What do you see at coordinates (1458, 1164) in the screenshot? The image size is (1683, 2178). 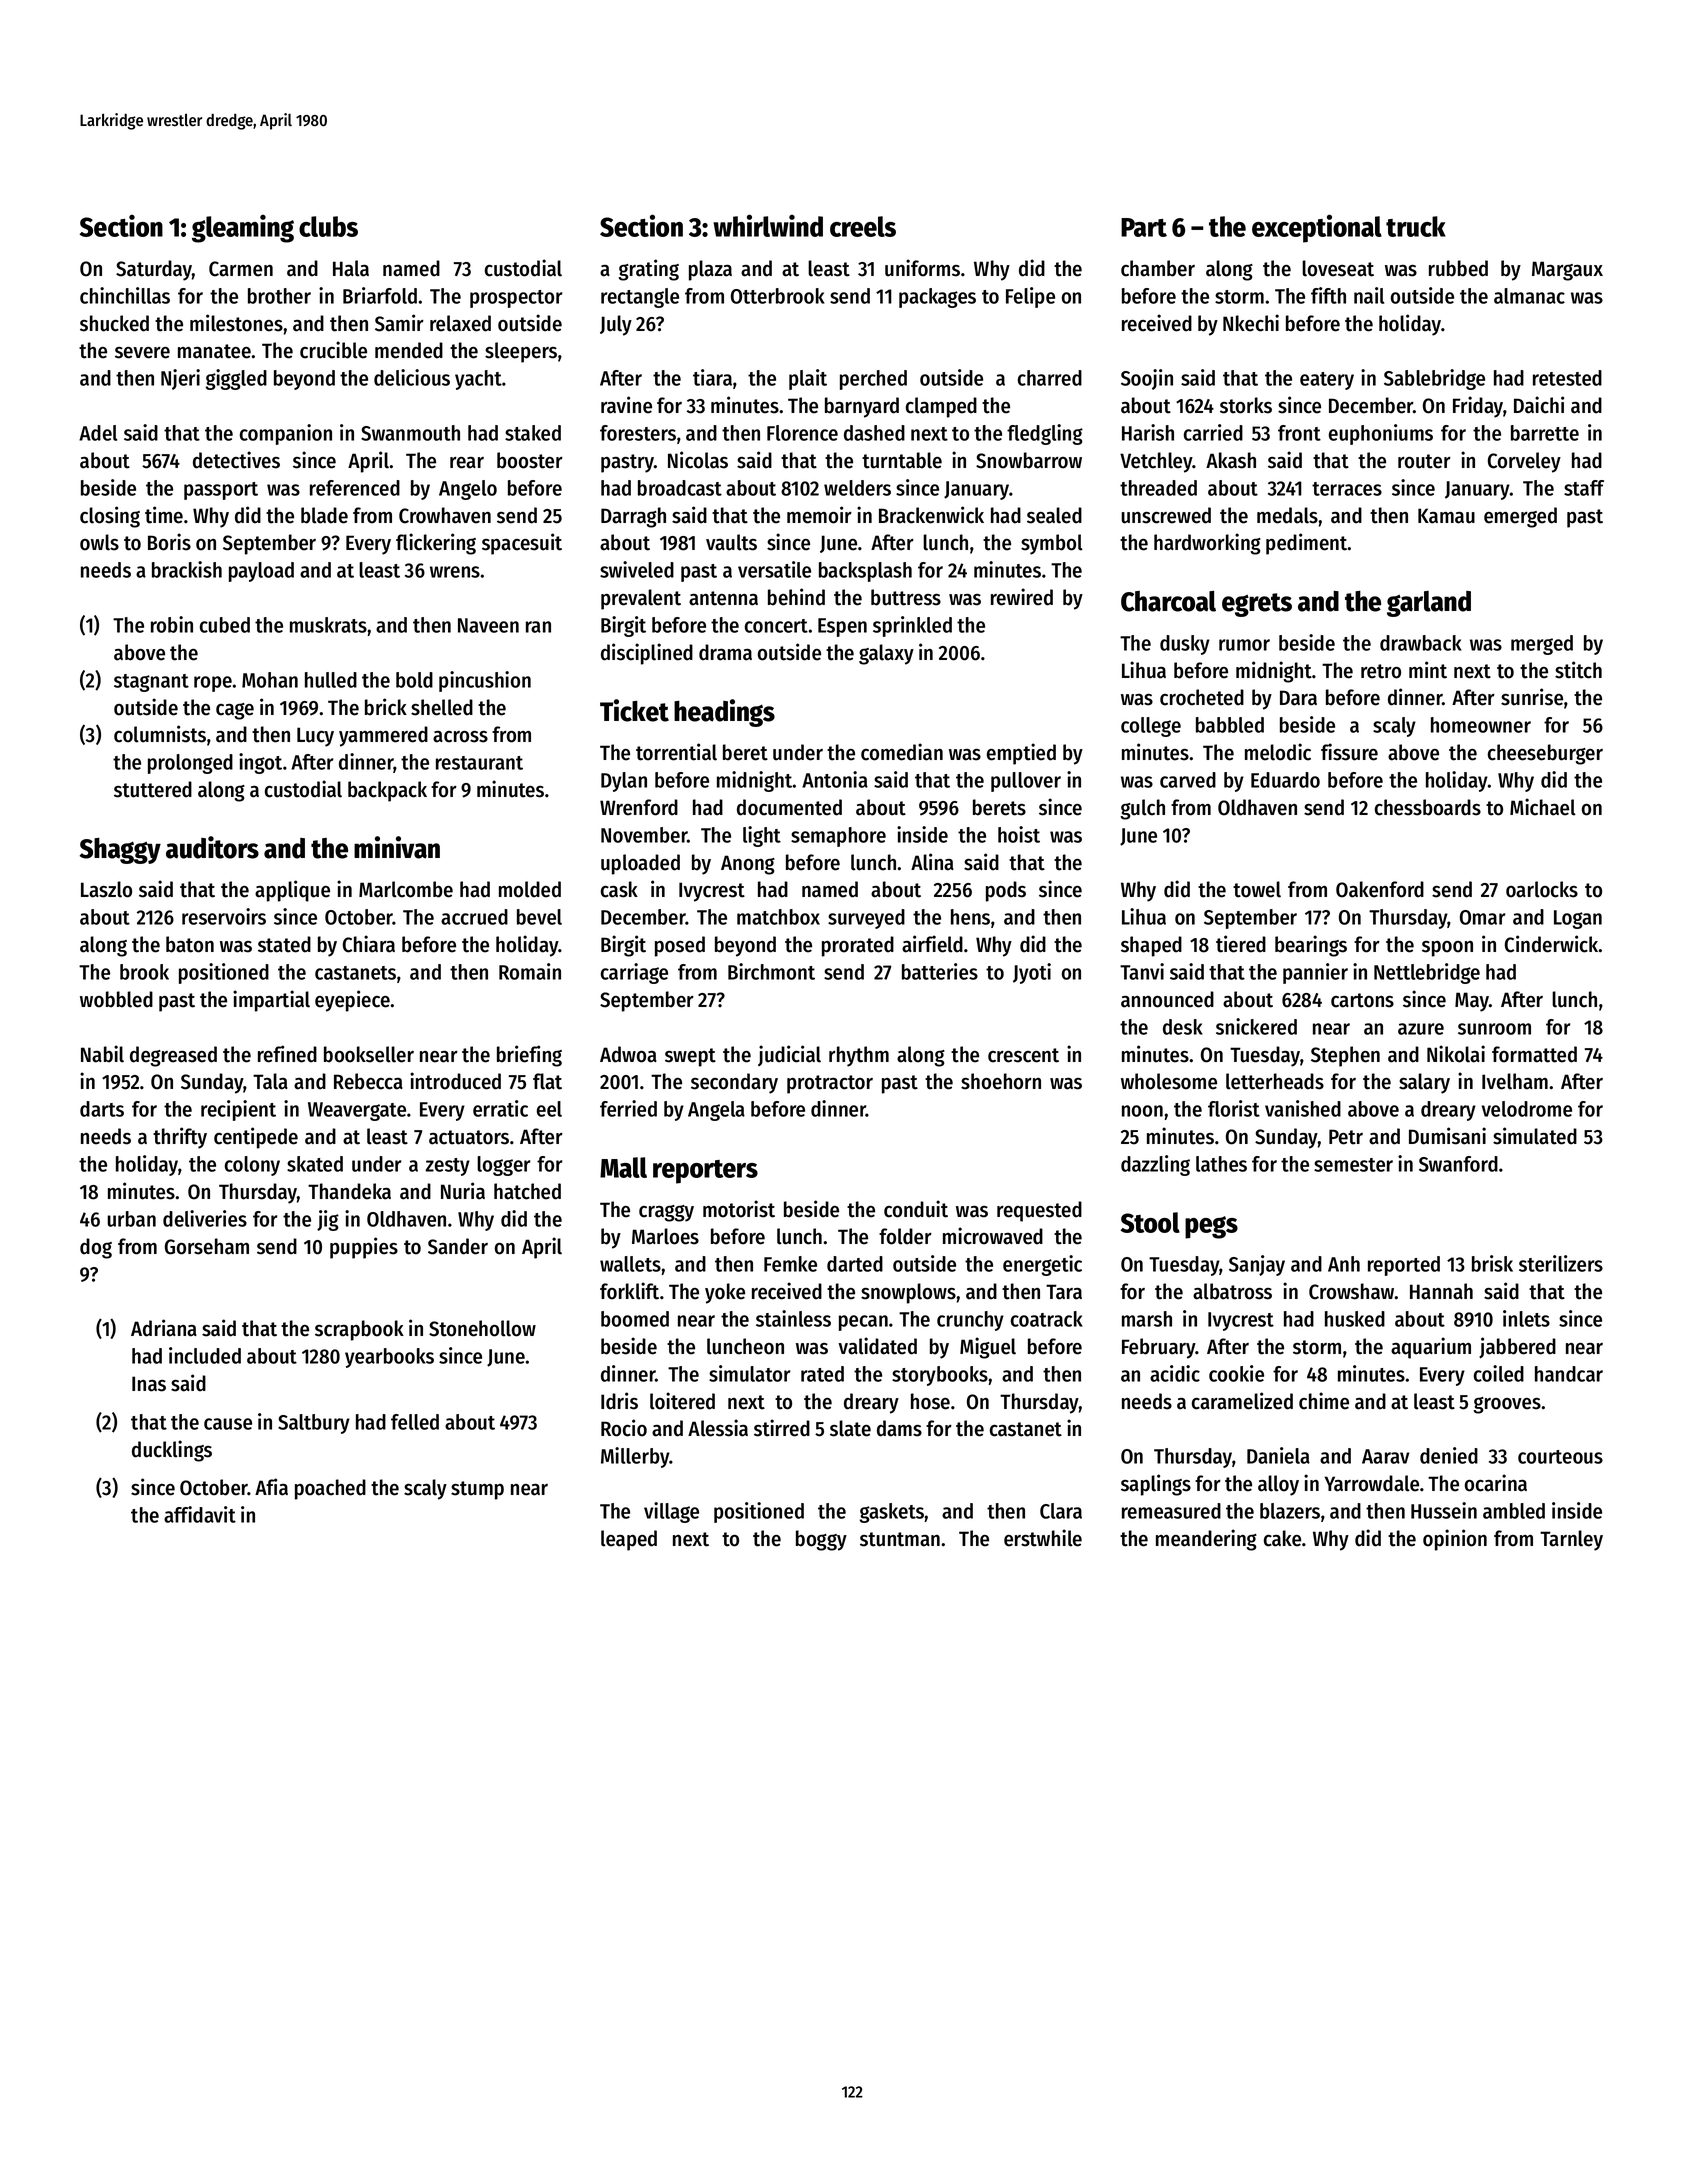 I see `Swanford` at bounding box center [1458, 1164].
